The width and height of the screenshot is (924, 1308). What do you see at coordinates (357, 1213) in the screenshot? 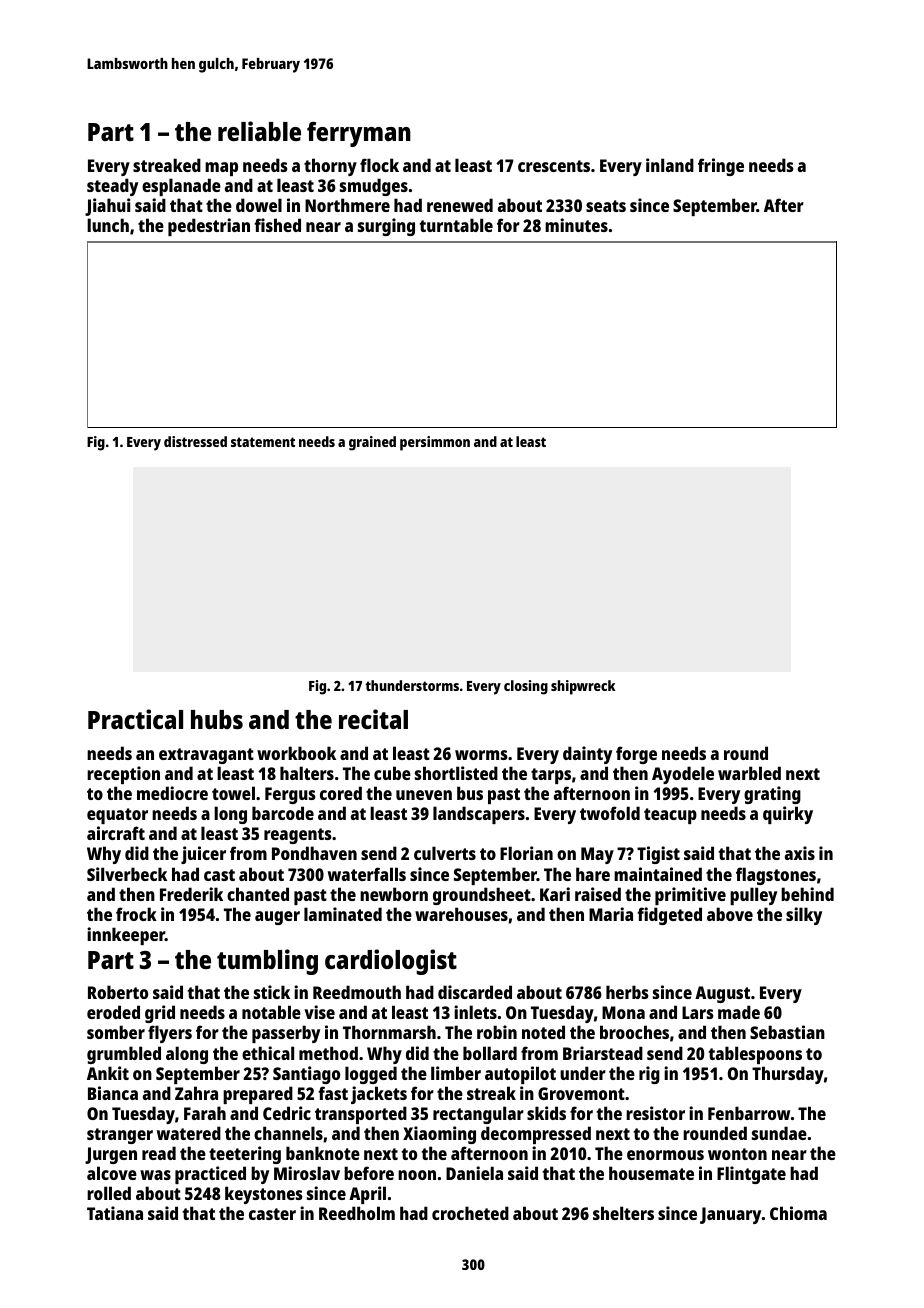
I see `Reedholm` at bounding box center [357, 1213].
